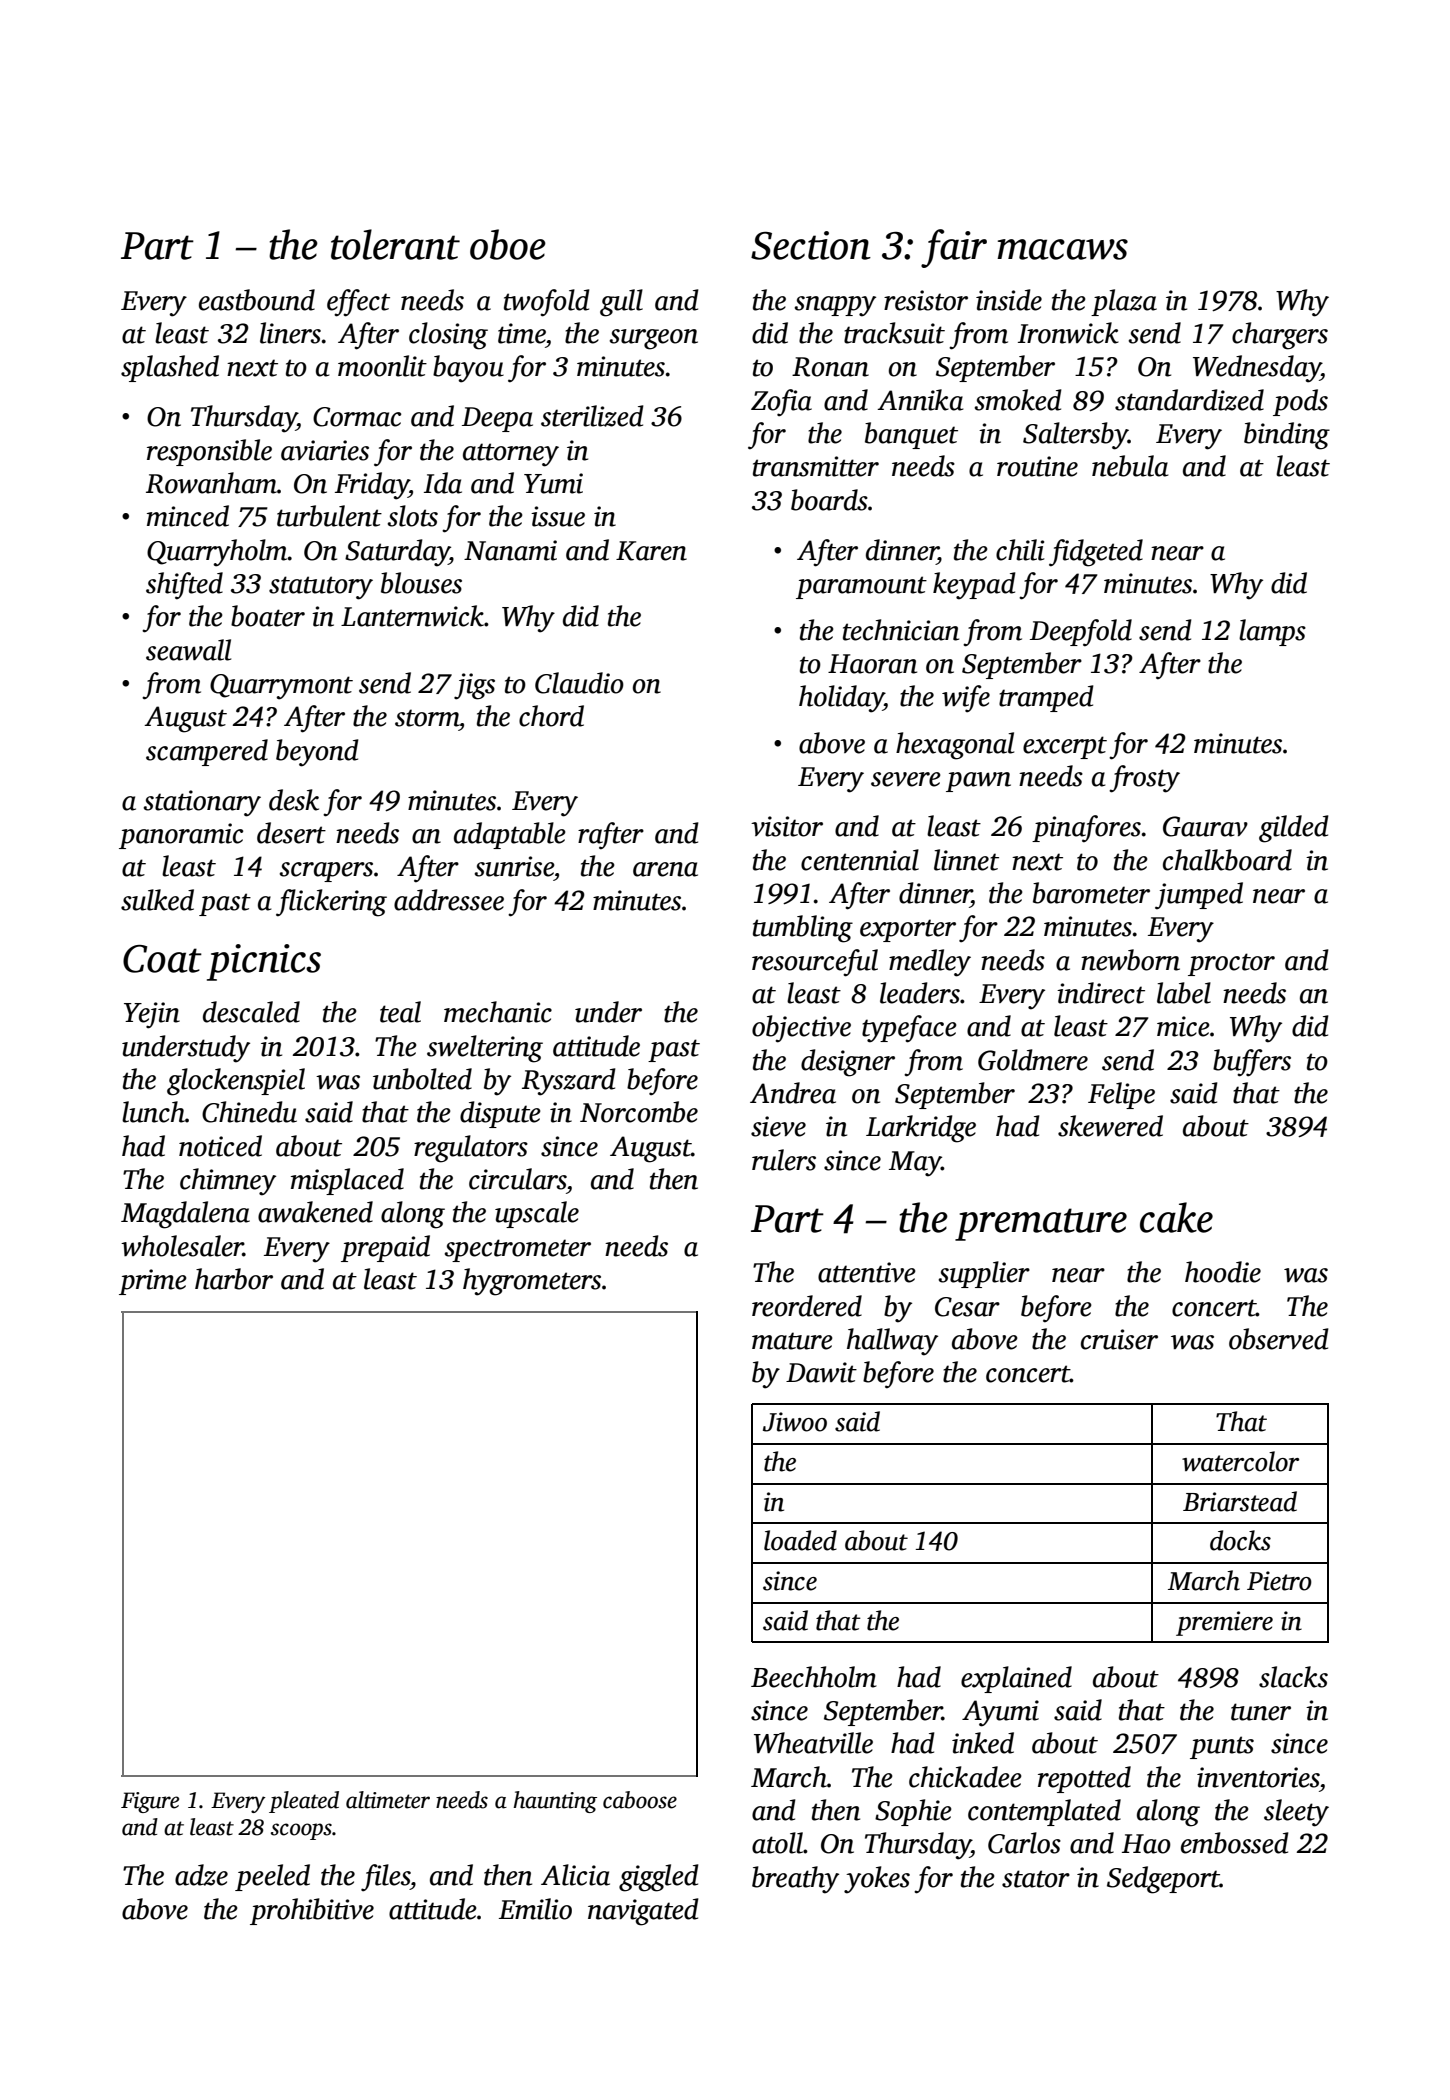 The image size is (1450, 2100). Describe the element at coordinates (803, 929) in the page. I see `tumbling` at that location.
